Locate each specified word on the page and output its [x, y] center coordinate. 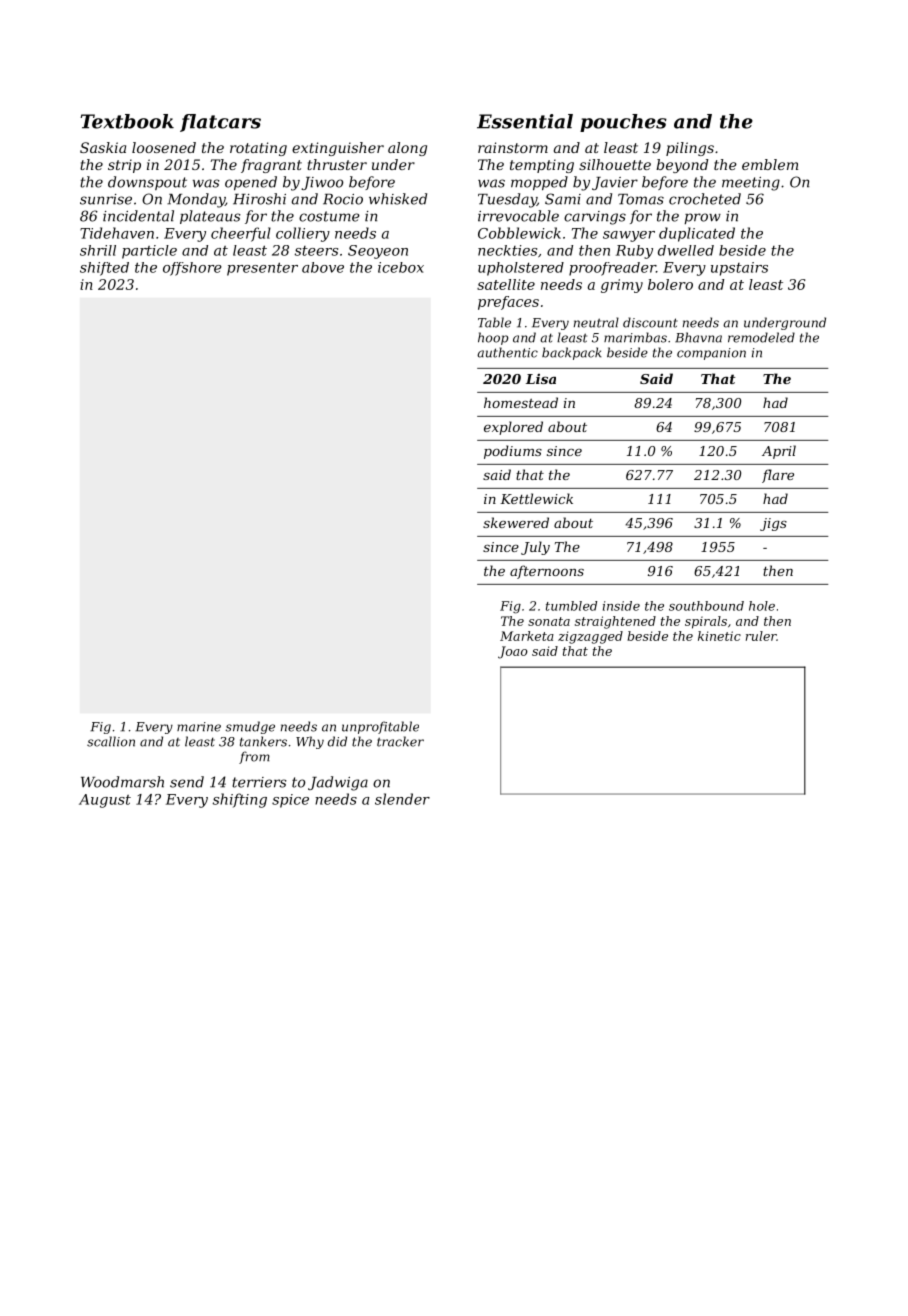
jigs [773, 524]
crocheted [705, 199]
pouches [623, 123]
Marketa [527, 636]
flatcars [220, 123]
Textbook [127, 121]
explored [513, 428]
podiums [513, 452]
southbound [706, 606]
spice [290, 801]
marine [199, 727]
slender [402, 799]
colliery [303, 234]
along [407, 149]
